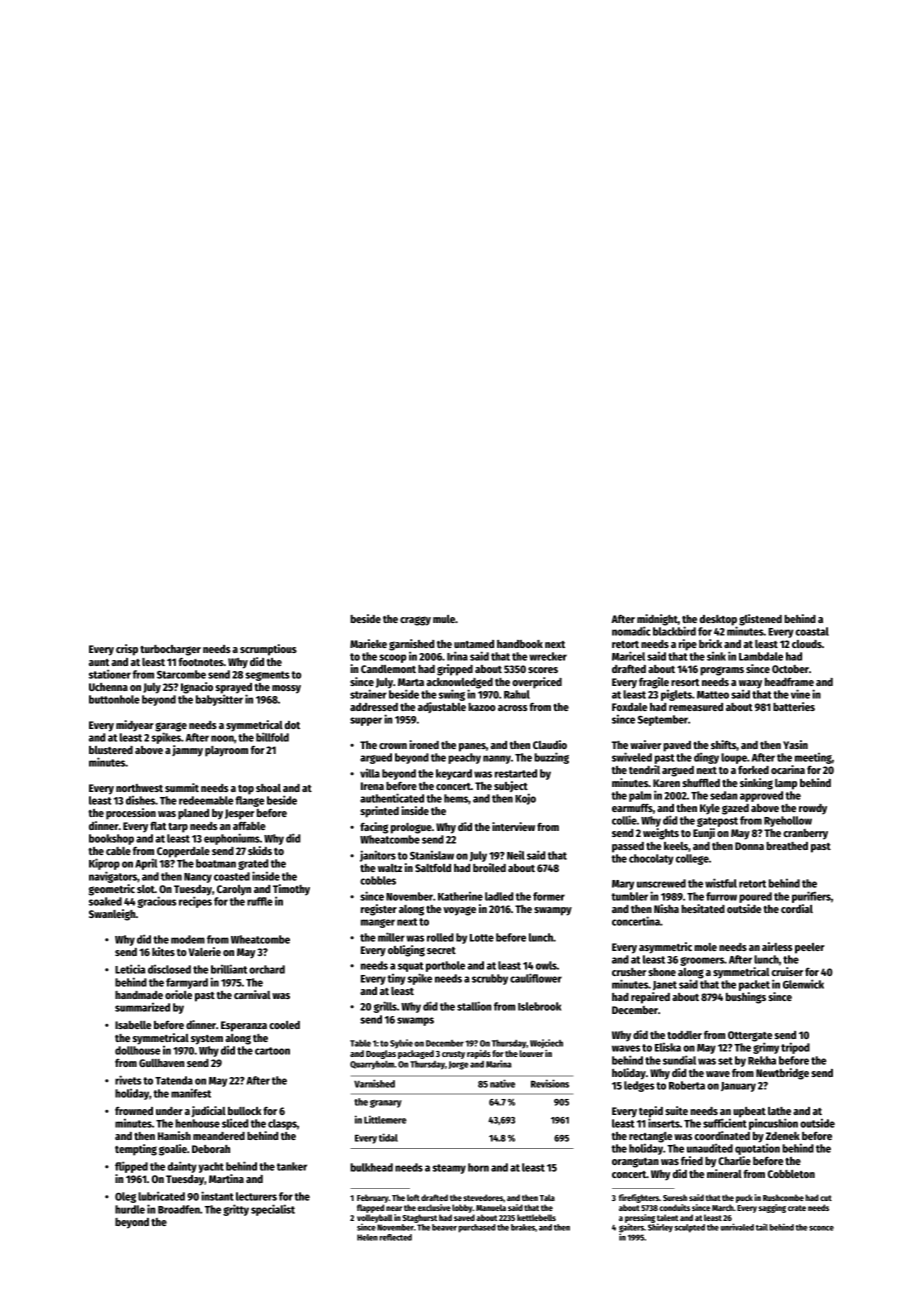 Image resolution: width=924 pixels, height=1308 pixels. Describe the element at coordinates (684, 1035) in the screenshot. I see `toddler` at that location.
